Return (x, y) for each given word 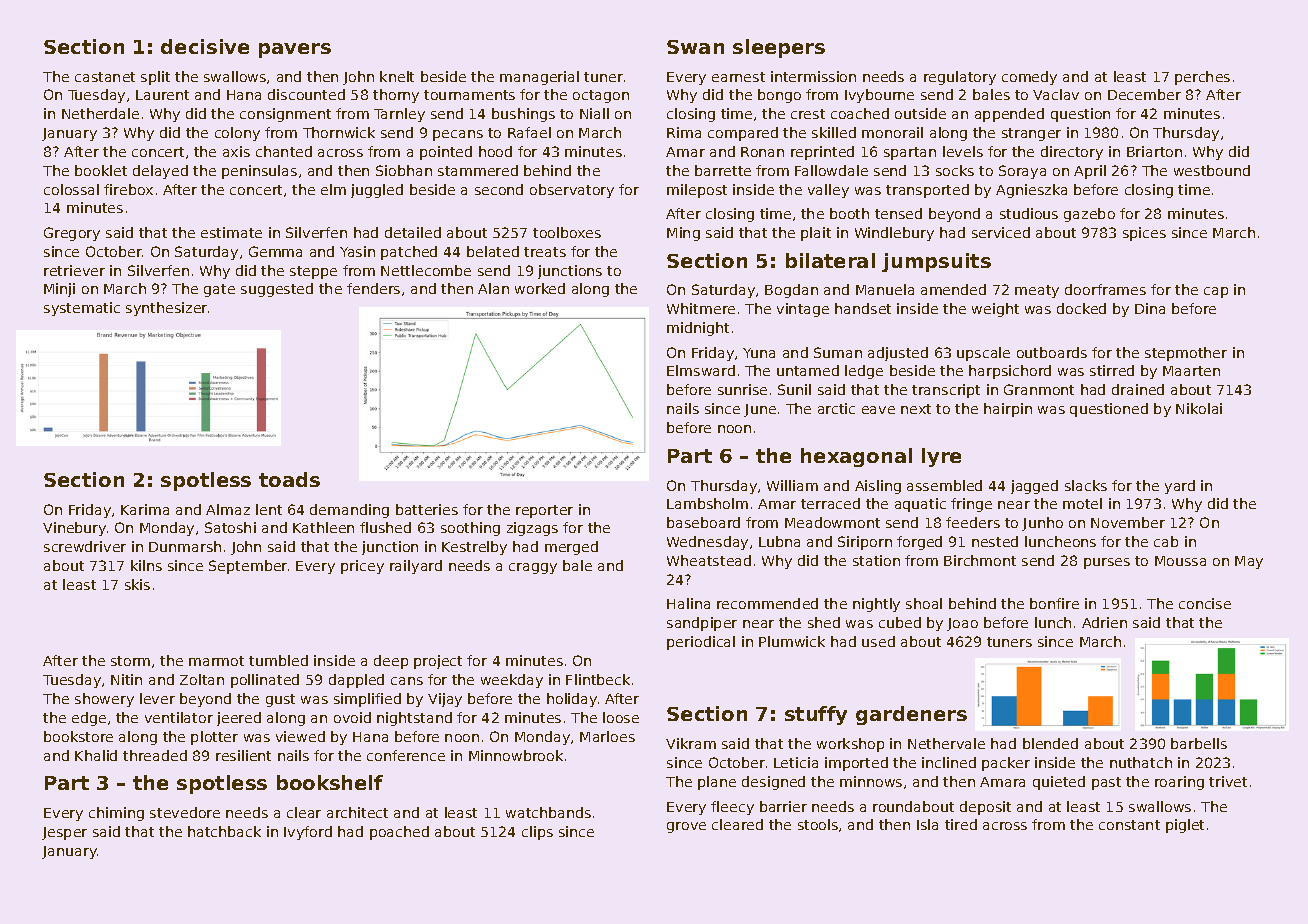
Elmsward (701, 370)
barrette (723, 170)
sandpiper (702, 624)
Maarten (1191, 371)
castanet (105, 77)
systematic (82, 309)
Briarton (1154, 151)
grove (686, 827)
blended (1050, 743)
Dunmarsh (185, 546)
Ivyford (308, 833)
